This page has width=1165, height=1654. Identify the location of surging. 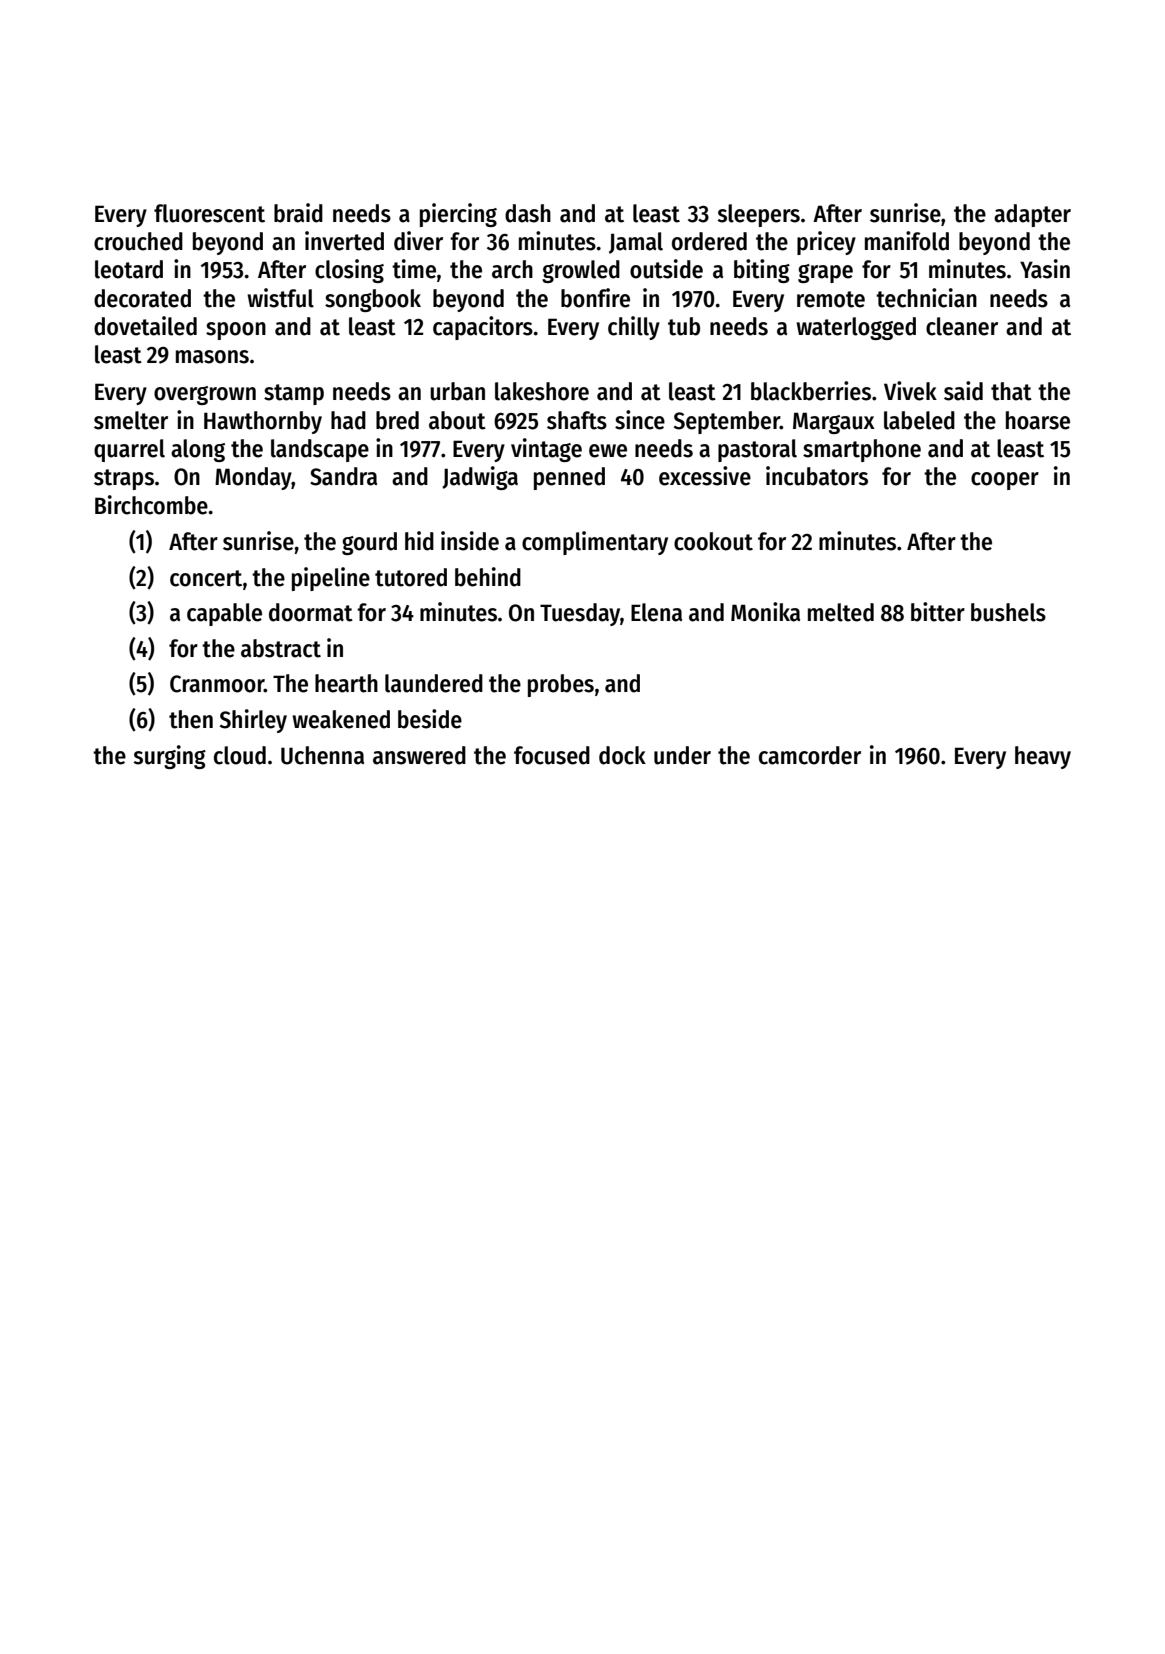
(169, 757).
